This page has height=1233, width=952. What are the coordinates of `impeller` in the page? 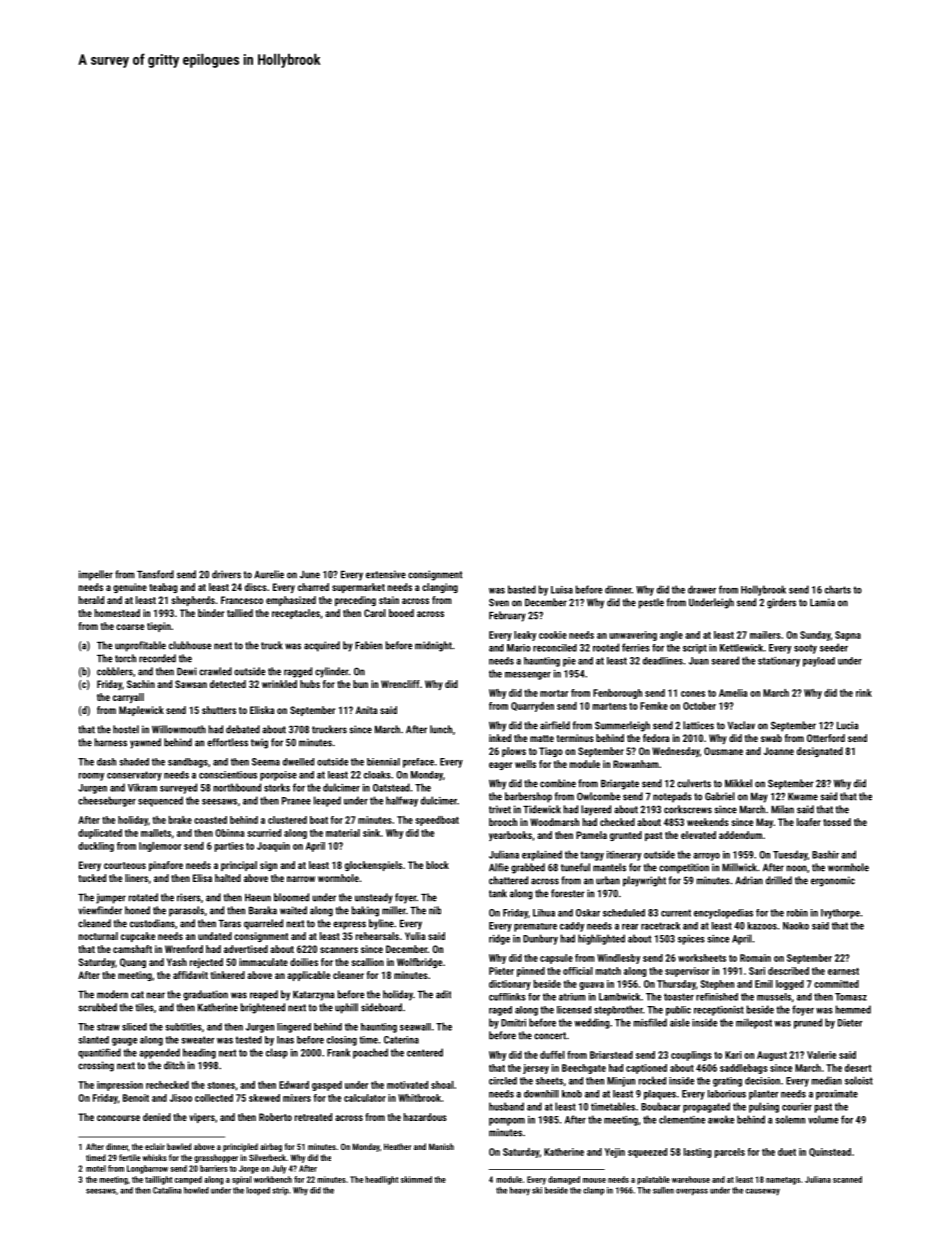 It's located at (96, 575).
